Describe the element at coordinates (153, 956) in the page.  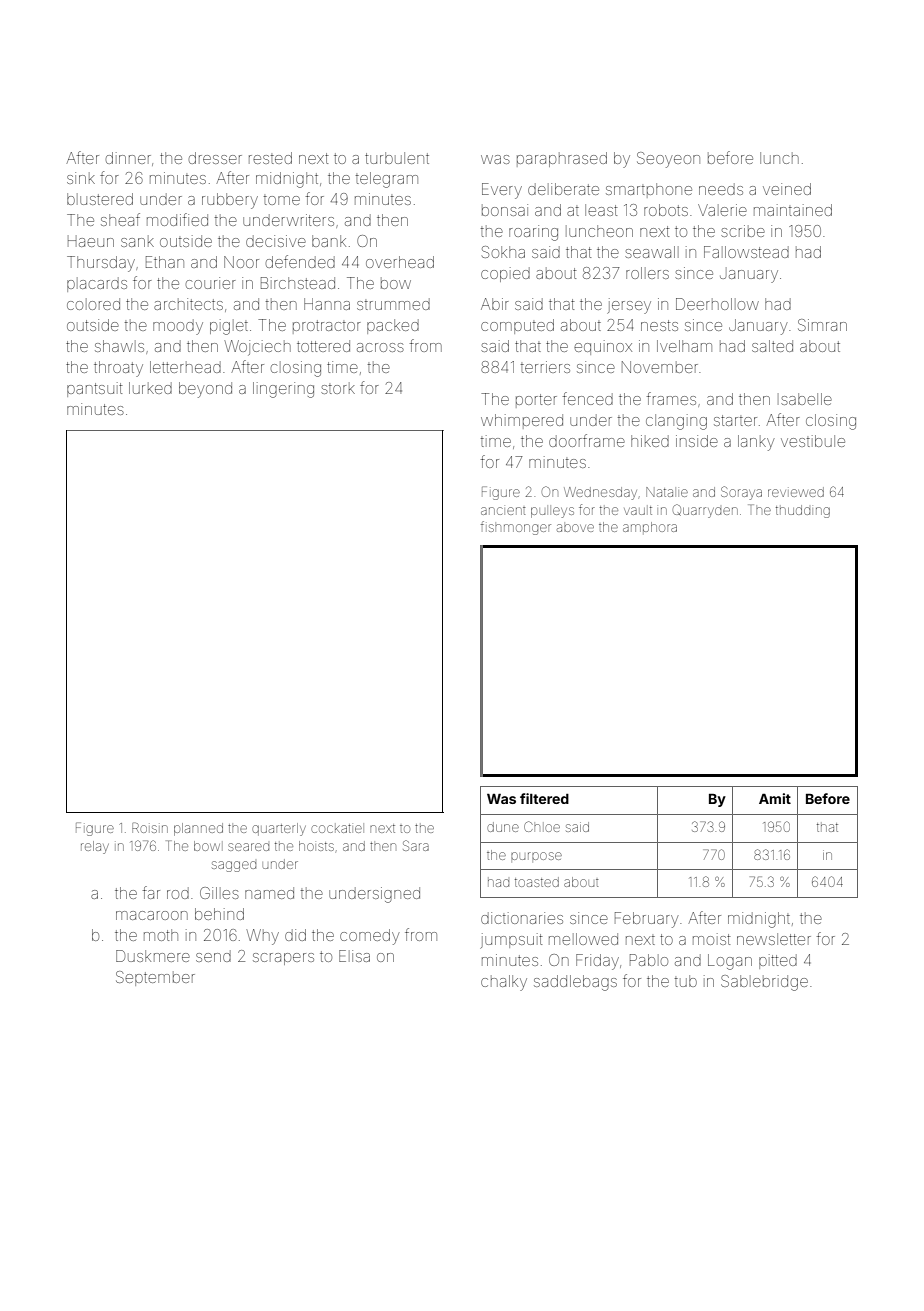
I see `Duskmere` at that location.
